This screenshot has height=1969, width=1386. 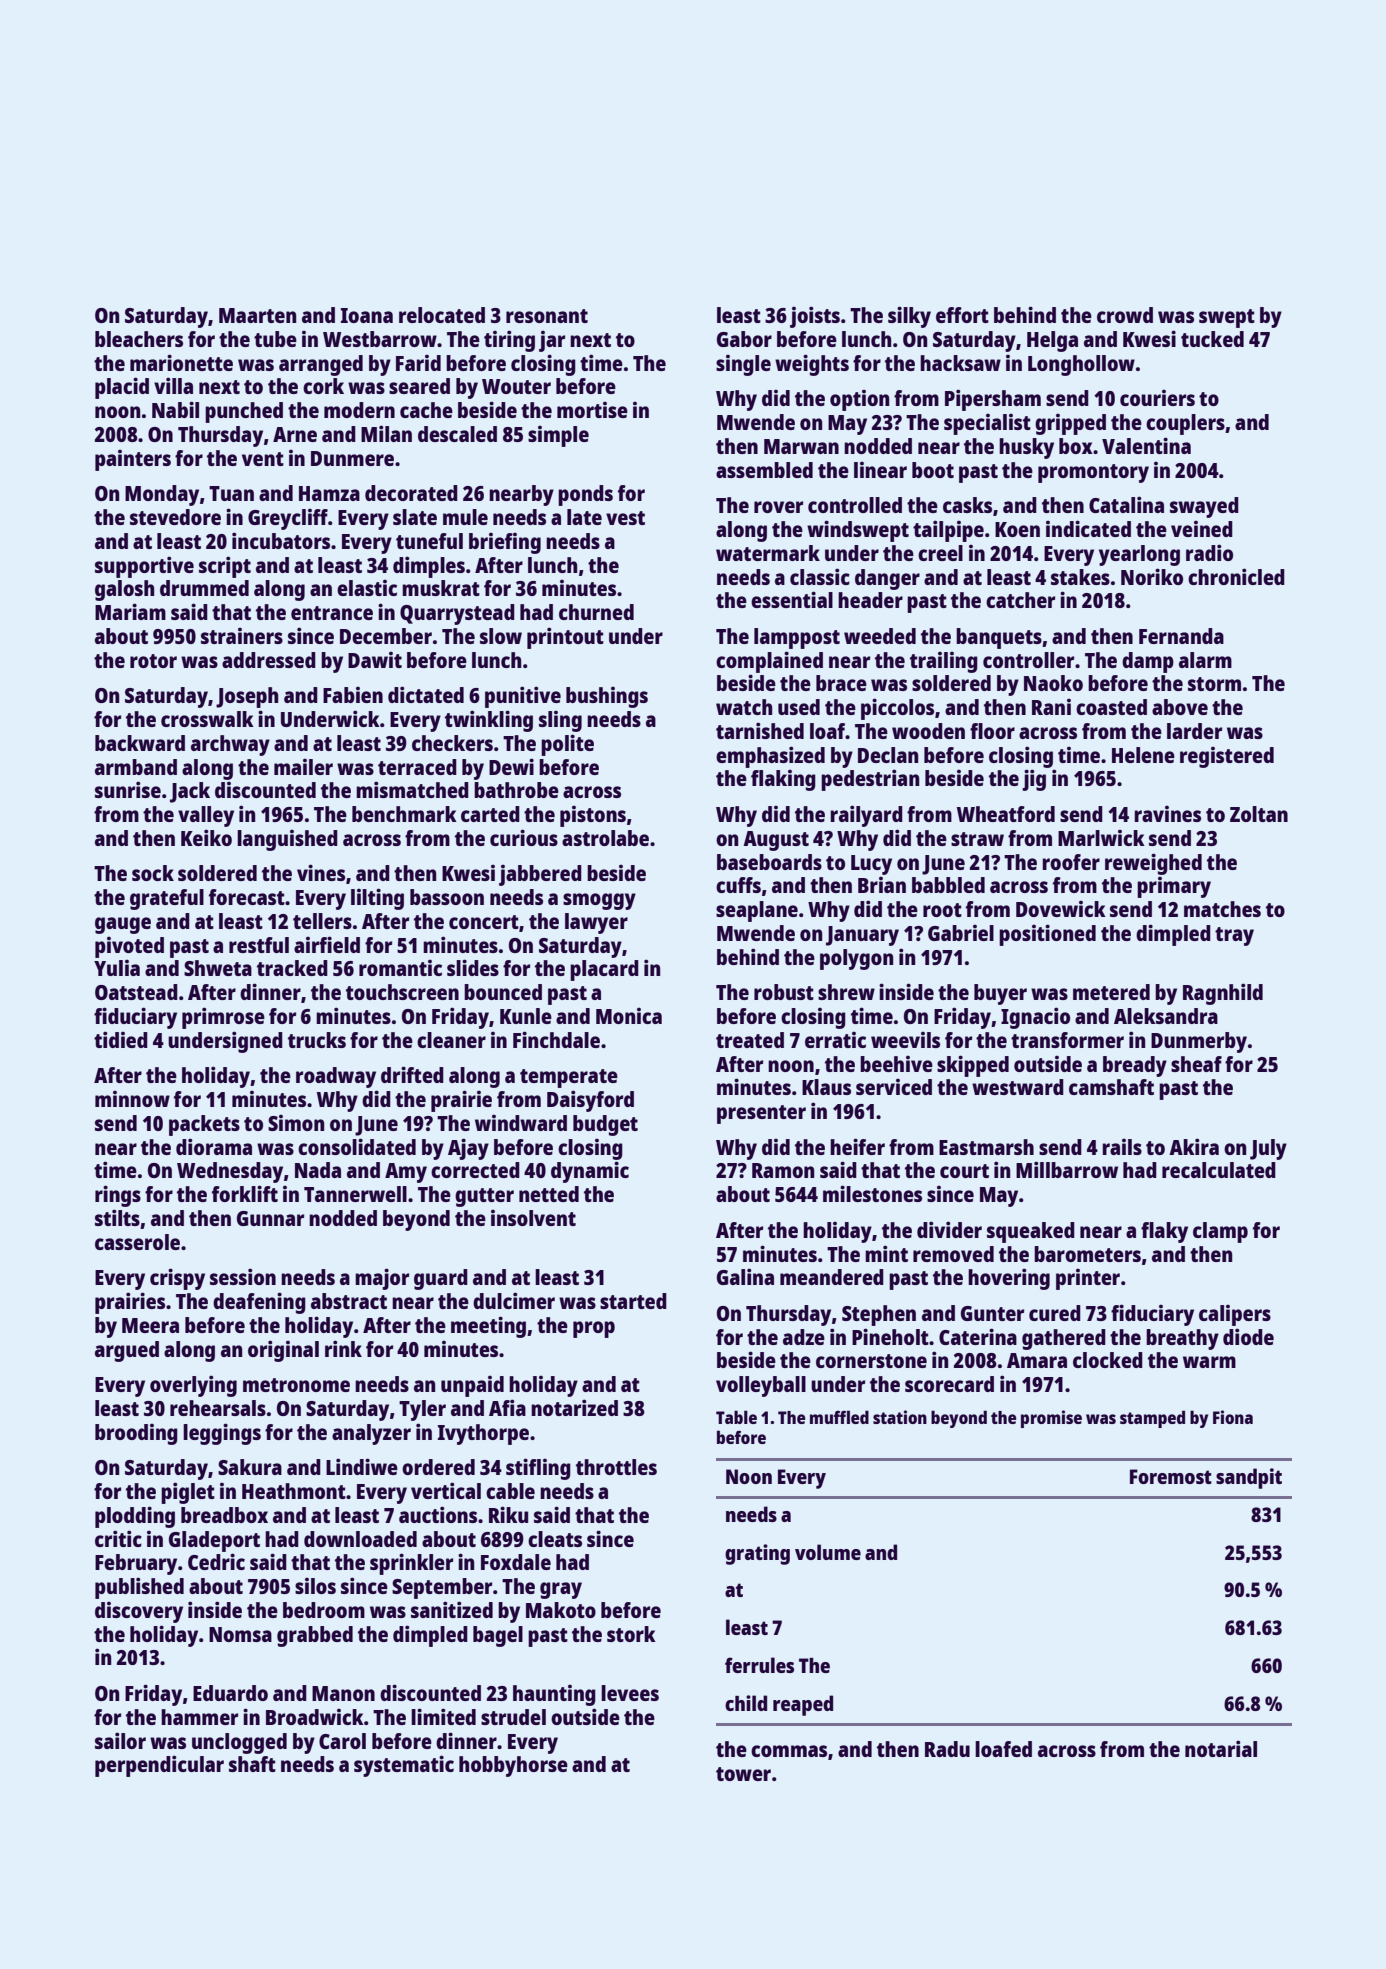 I want to click on Ragnhild, so click(x=1223, y=994).
